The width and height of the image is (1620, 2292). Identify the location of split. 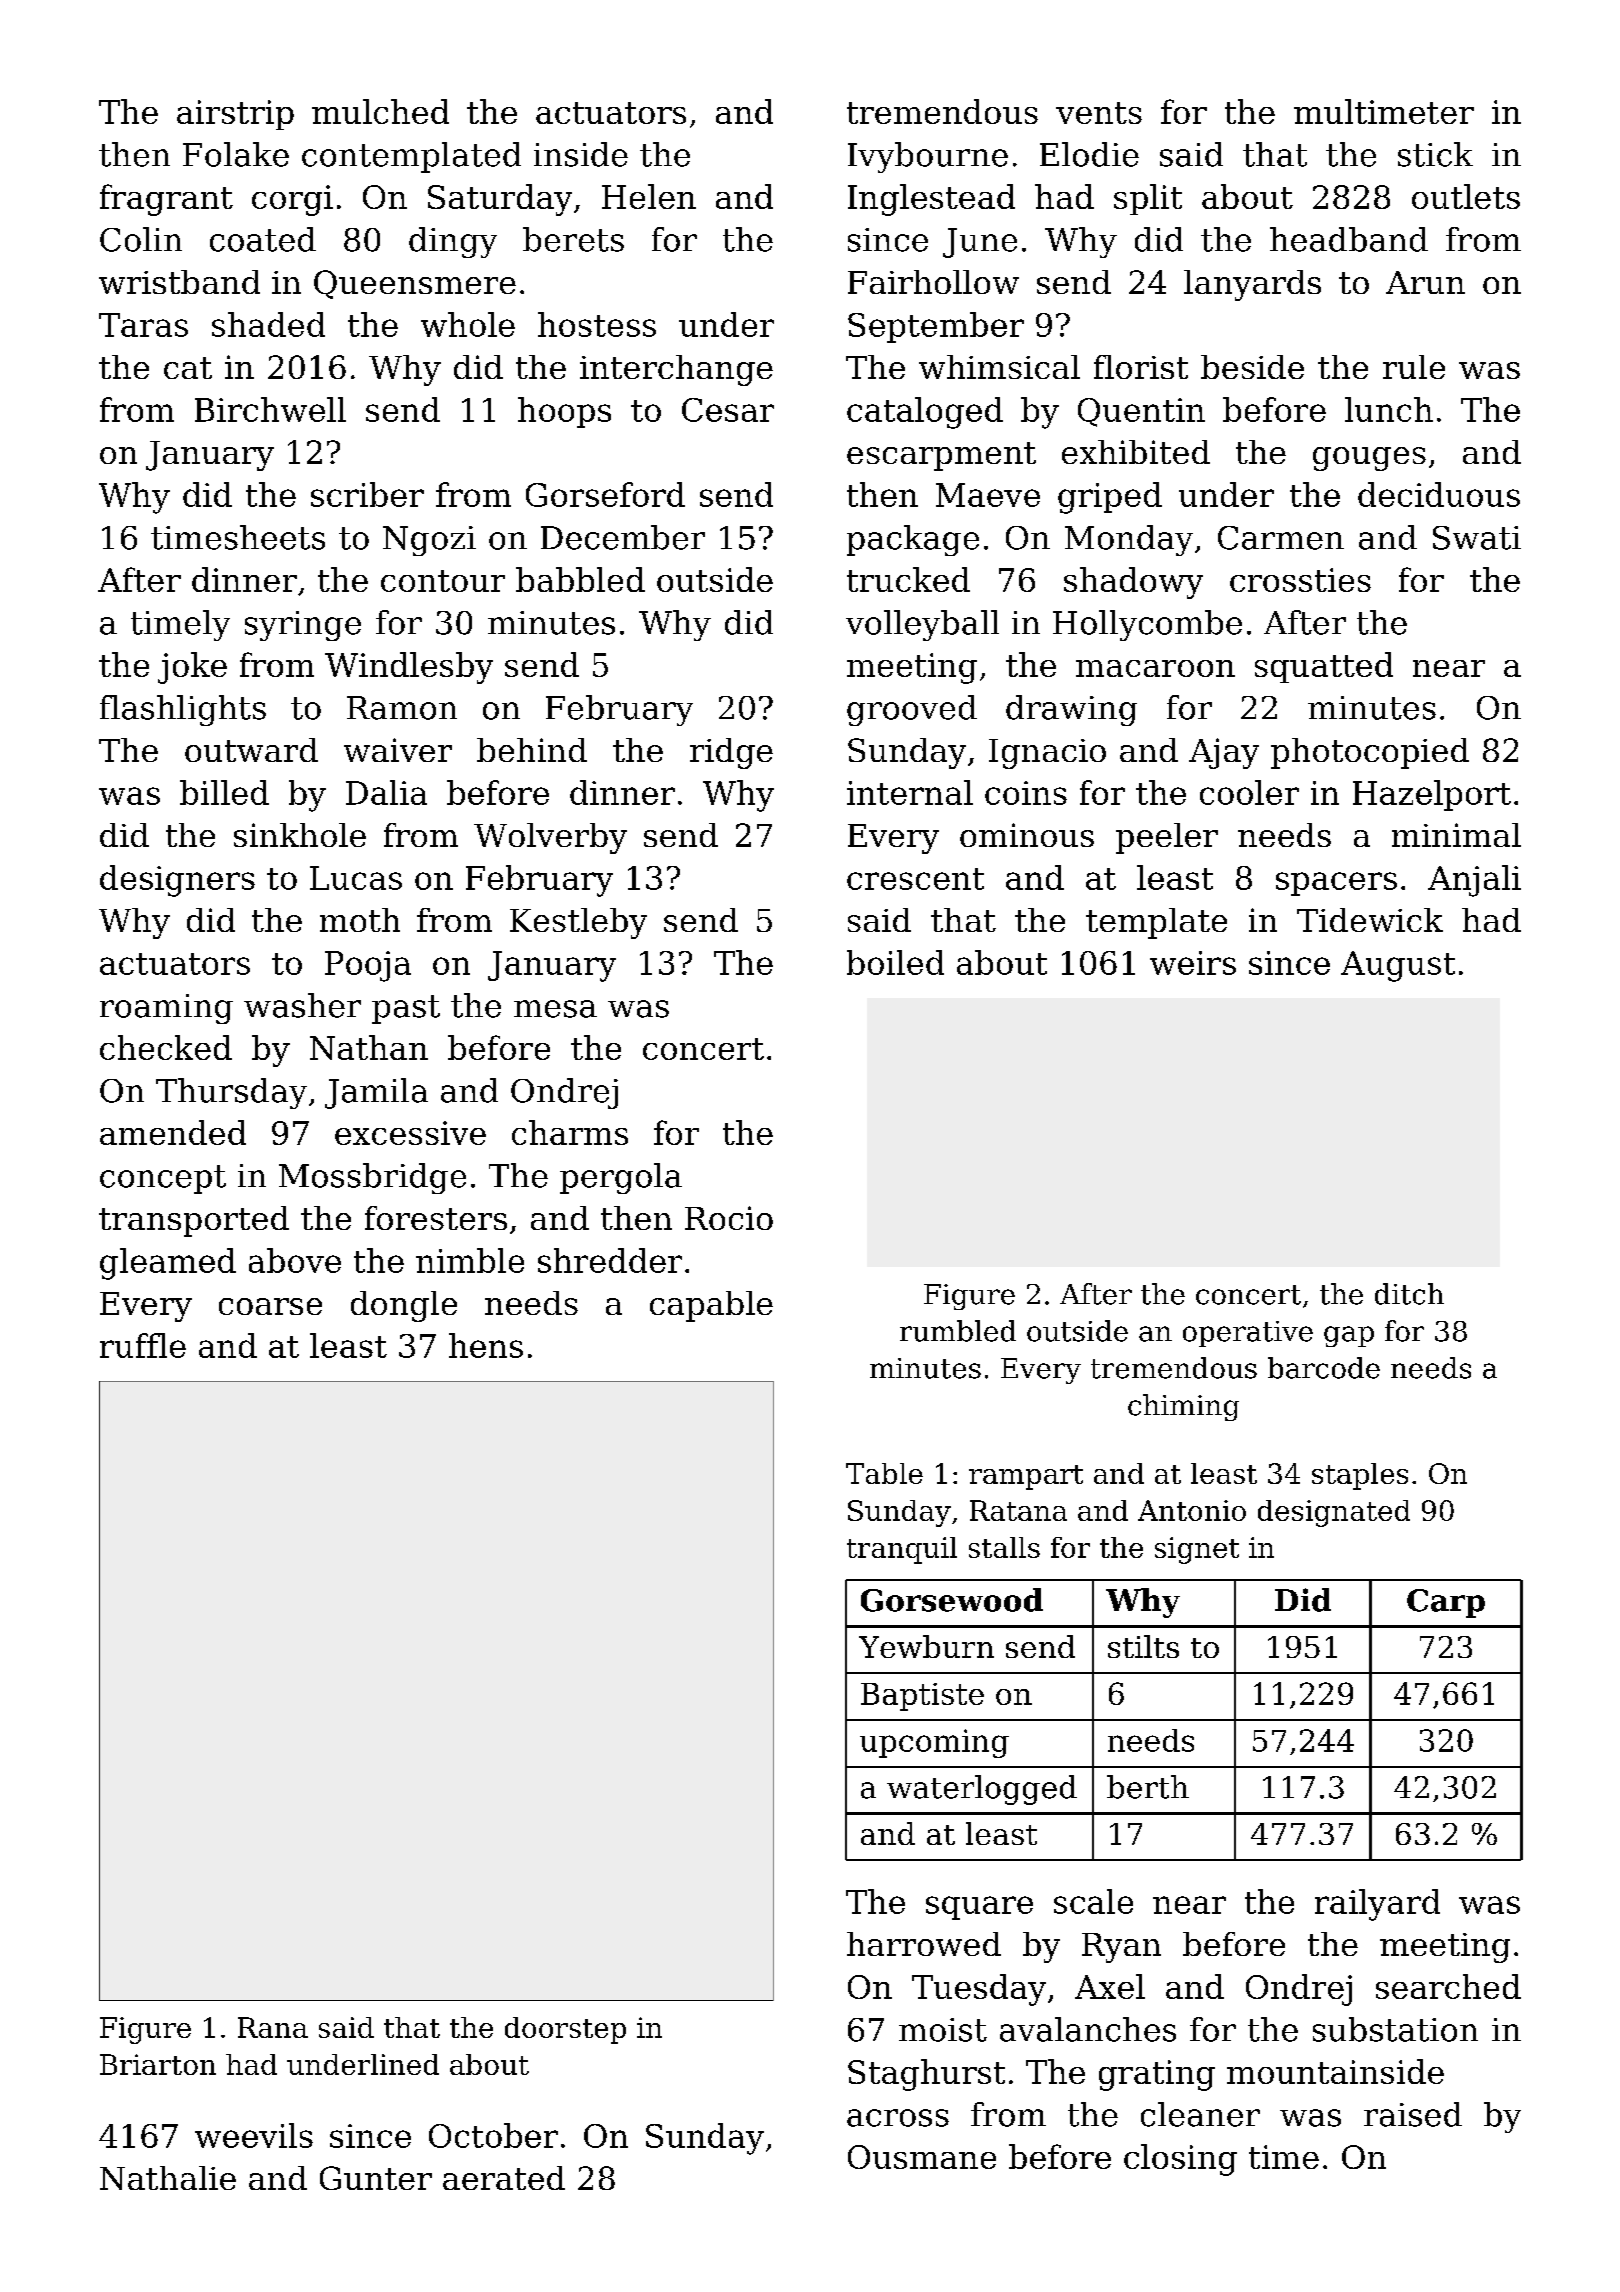
(1148, 199).
